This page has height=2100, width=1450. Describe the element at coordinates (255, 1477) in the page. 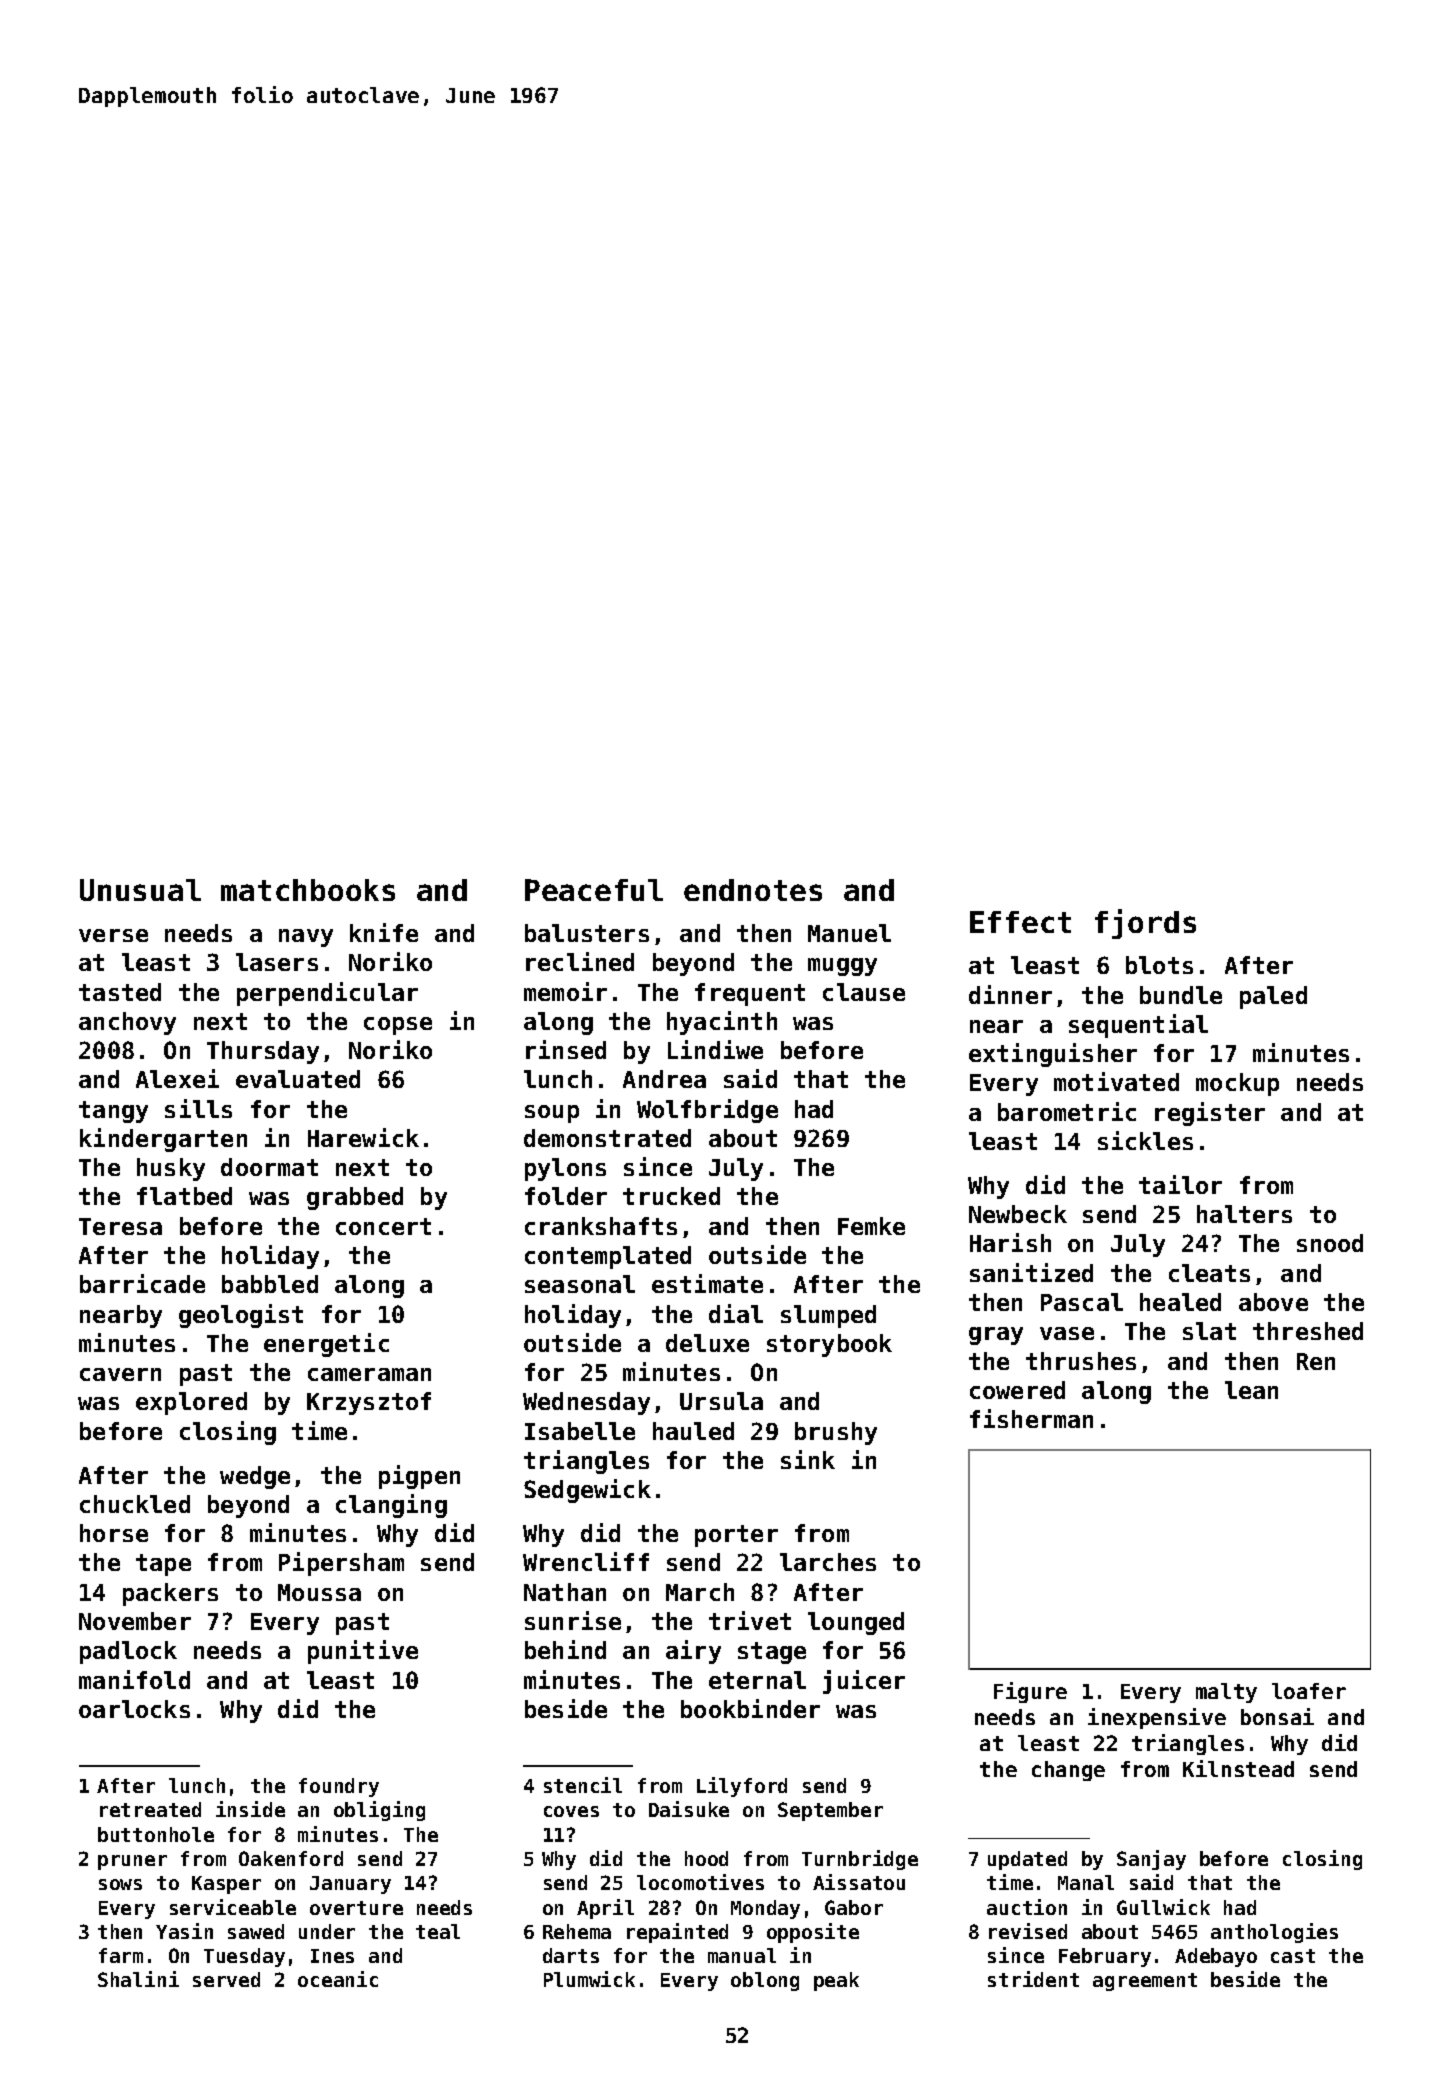

I see `wedge` at that location.
